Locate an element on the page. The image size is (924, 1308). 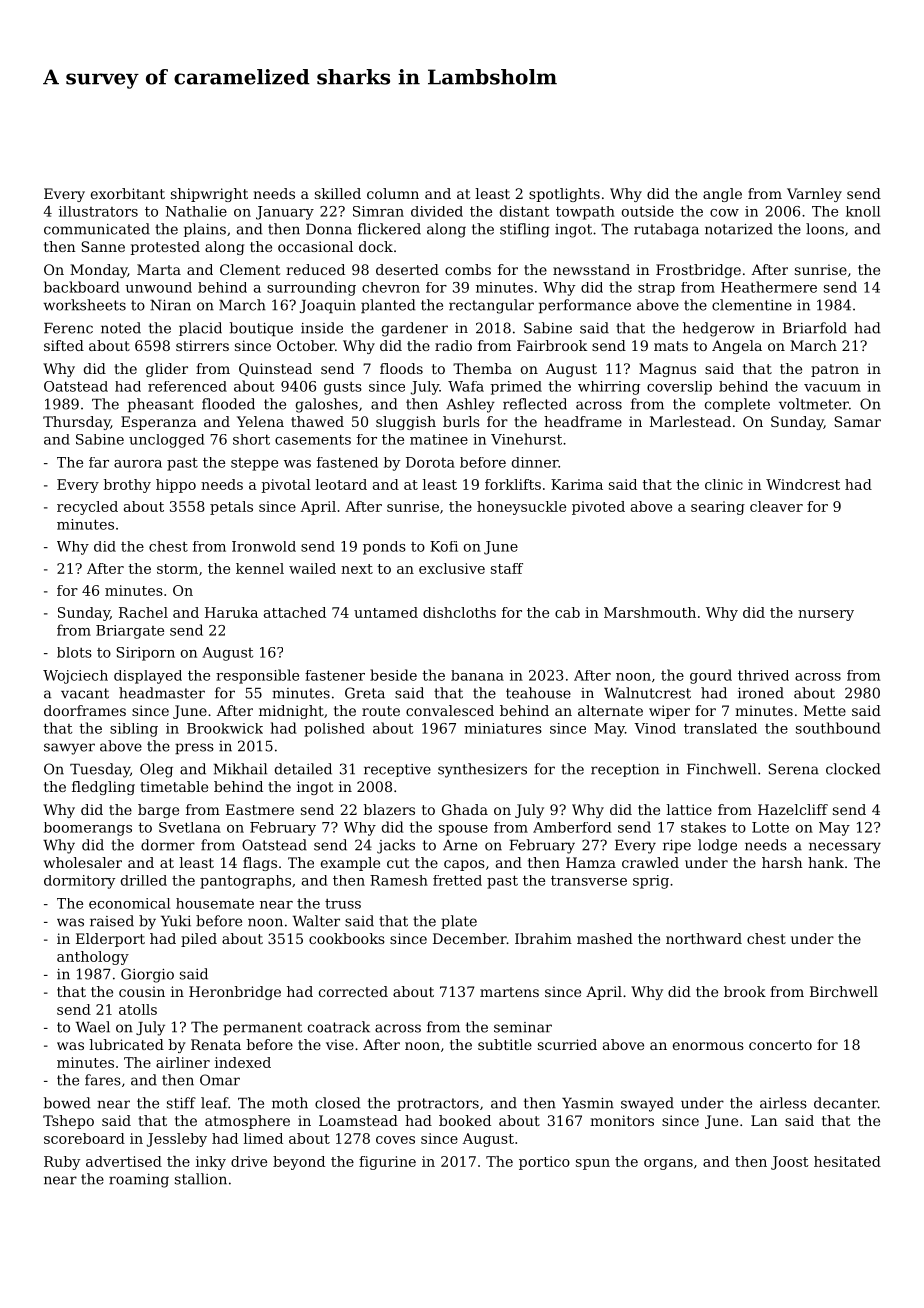
fastener is located at coordinates (335, 675).
